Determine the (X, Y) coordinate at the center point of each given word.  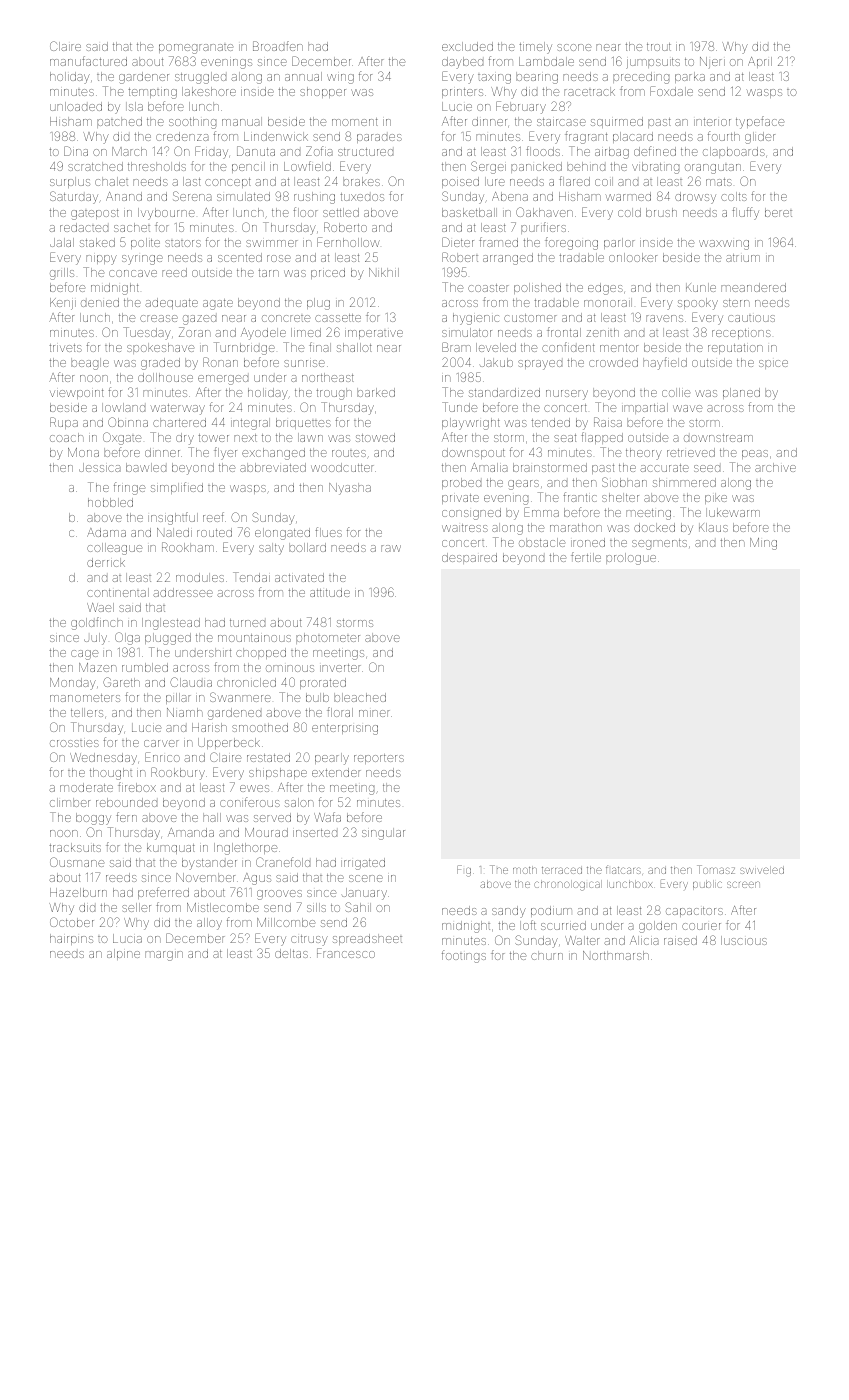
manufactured (88, 61)
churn (547, 955)
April (760, 62)
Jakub (496, 362)
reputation (735, 349)
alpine (123, 954)
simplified (177, 488)
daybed (462, 63)
